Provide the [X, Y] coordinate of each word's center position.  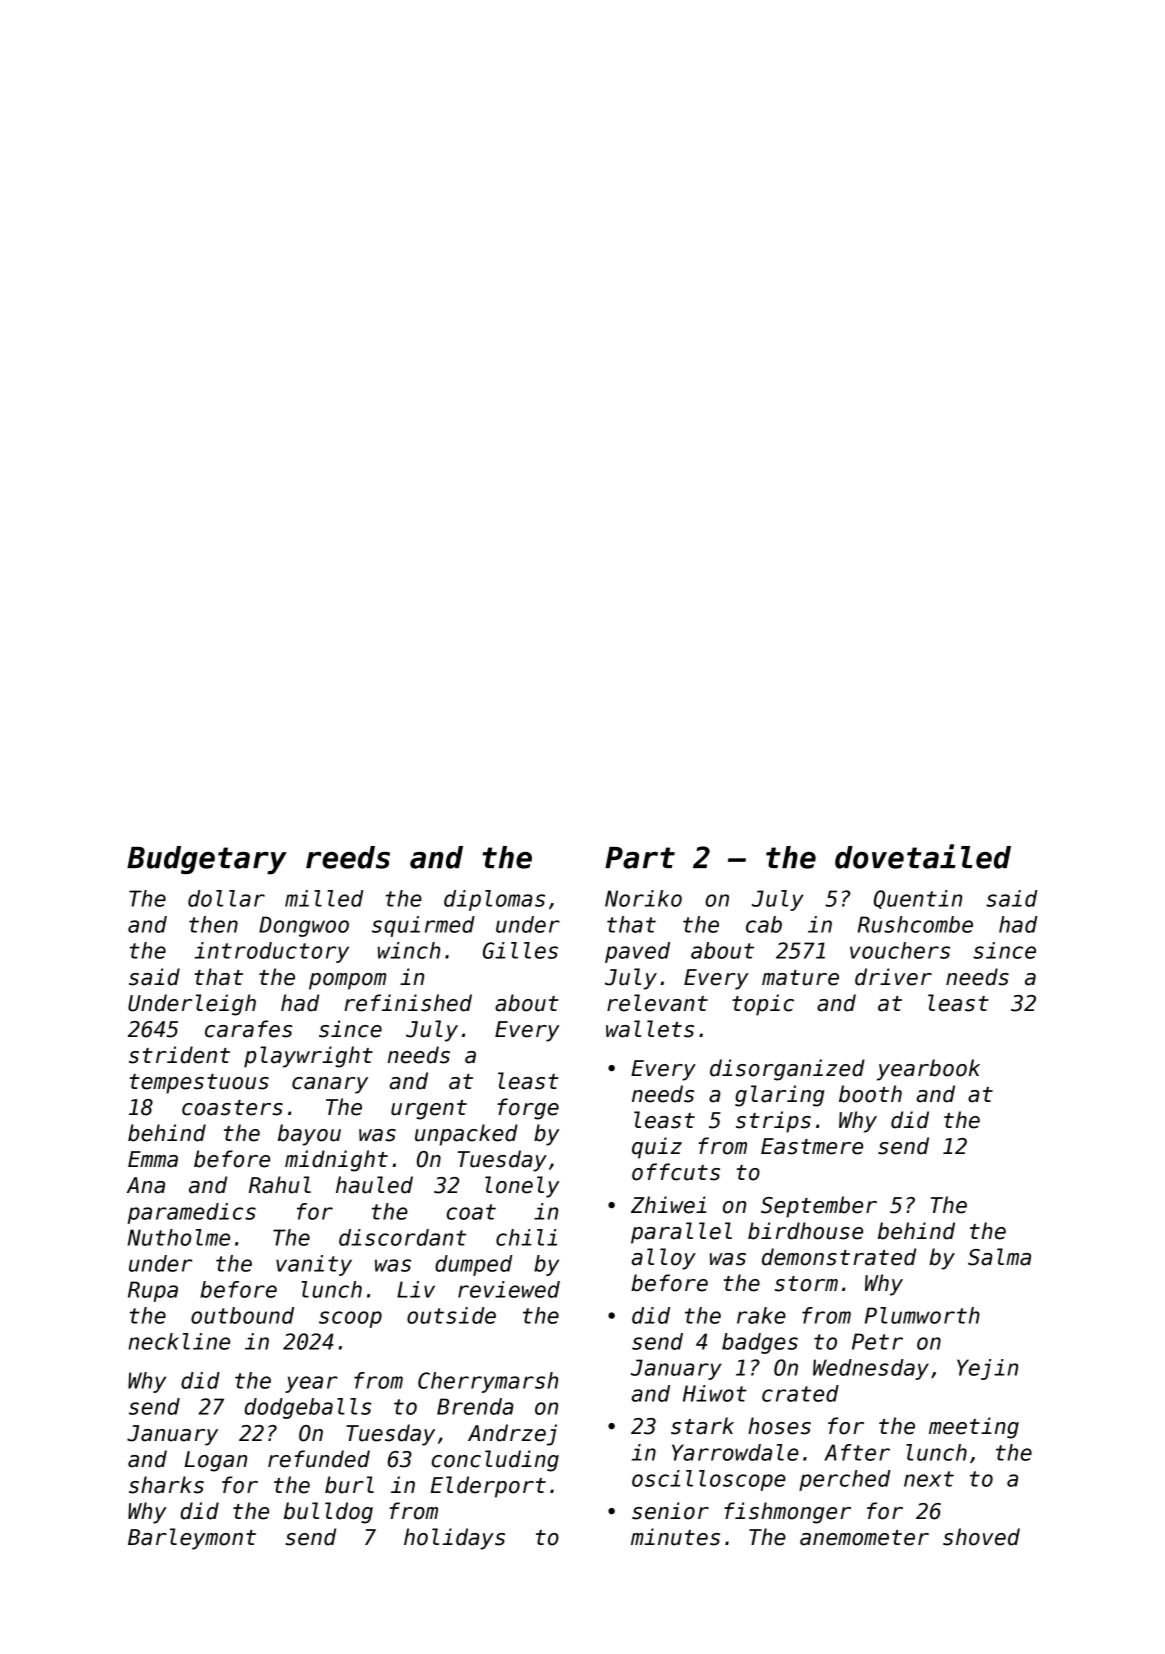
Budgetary [207, 860]
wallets [650, 1029]
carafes [248, 1029]
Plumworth [922, 1315]
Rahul [280, 1185]
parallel [681, 1233]
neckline [179, 1341]
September [819, 1207]
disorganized [787, 1070]
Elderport [488, 1487]
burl [349, 1485]
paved [637, 952]
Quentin [918, 899]
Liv [416, 1289]
